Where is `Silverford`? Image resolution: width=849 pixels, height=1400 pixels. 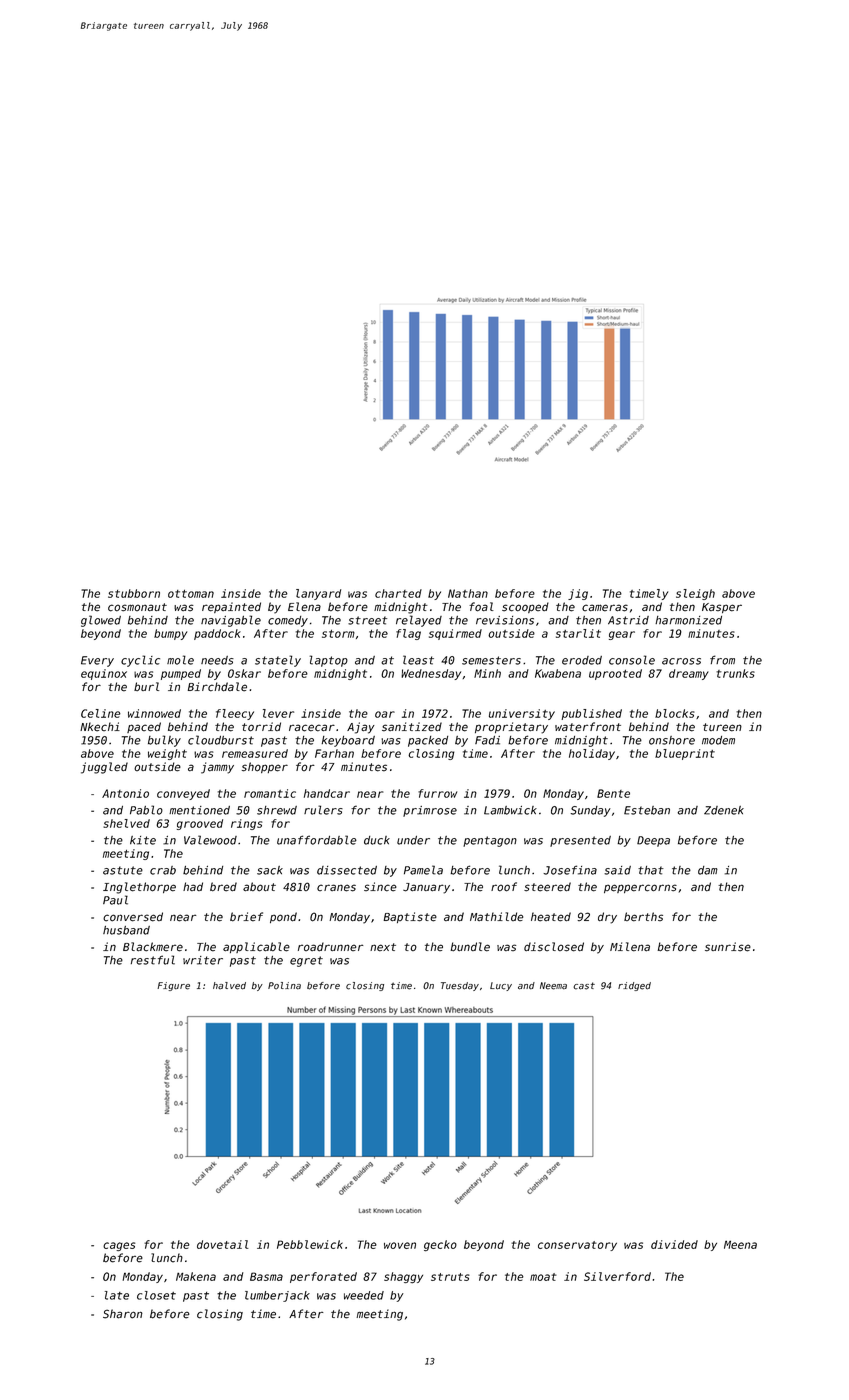 Silverford is located at coordinates (617, 1276).
